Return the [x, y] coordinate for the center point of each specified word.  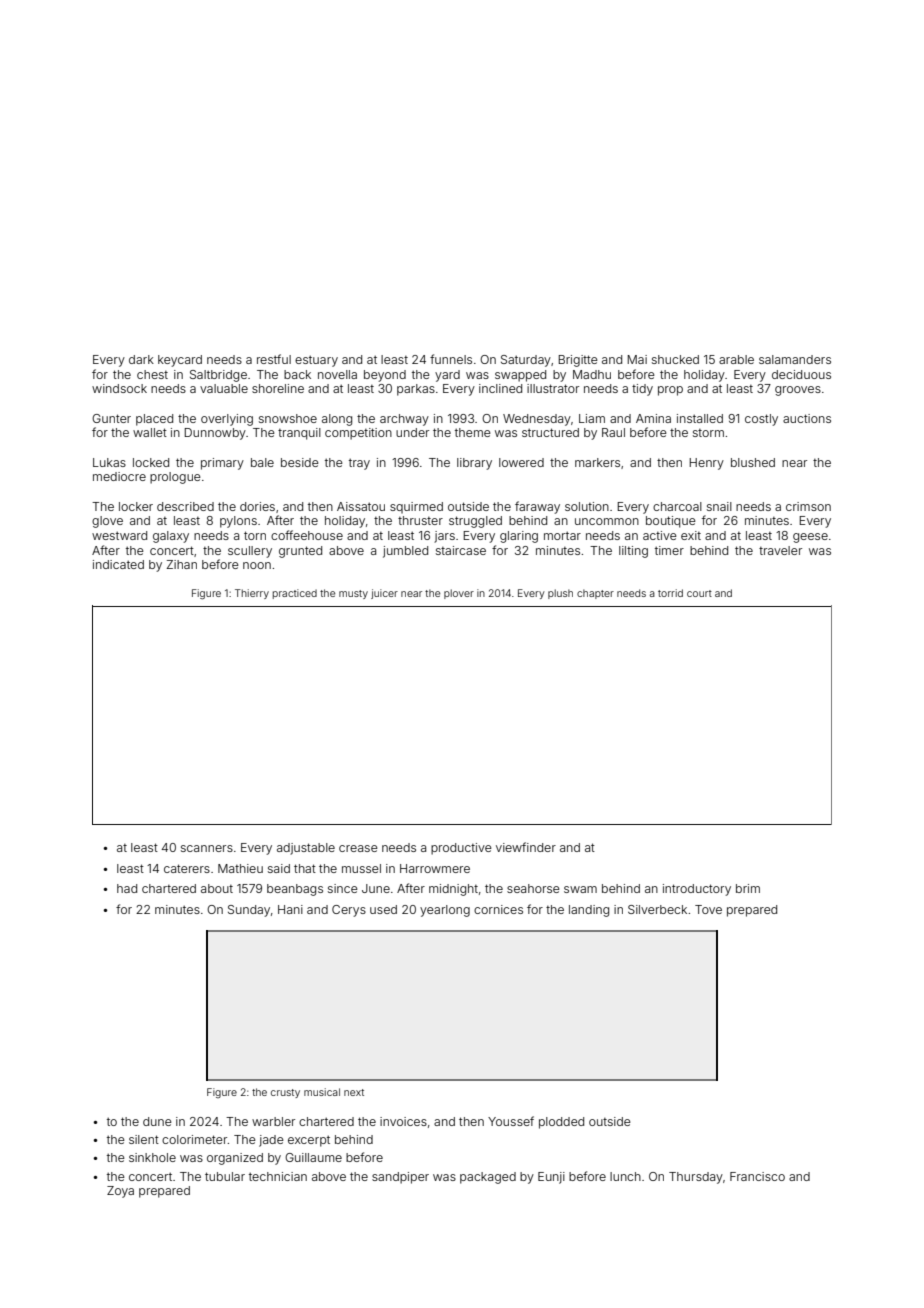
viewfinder [526, 847]
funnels [451, 359]
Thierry [252, 594]
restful [274, 359]
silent [144, 1139]
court [699, 593]
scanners [207, 848]
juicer [384, 594]
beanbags [295, 890]
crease [358, 848]
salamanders [795, 359]
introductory [697, 890]
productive [461, 849]
